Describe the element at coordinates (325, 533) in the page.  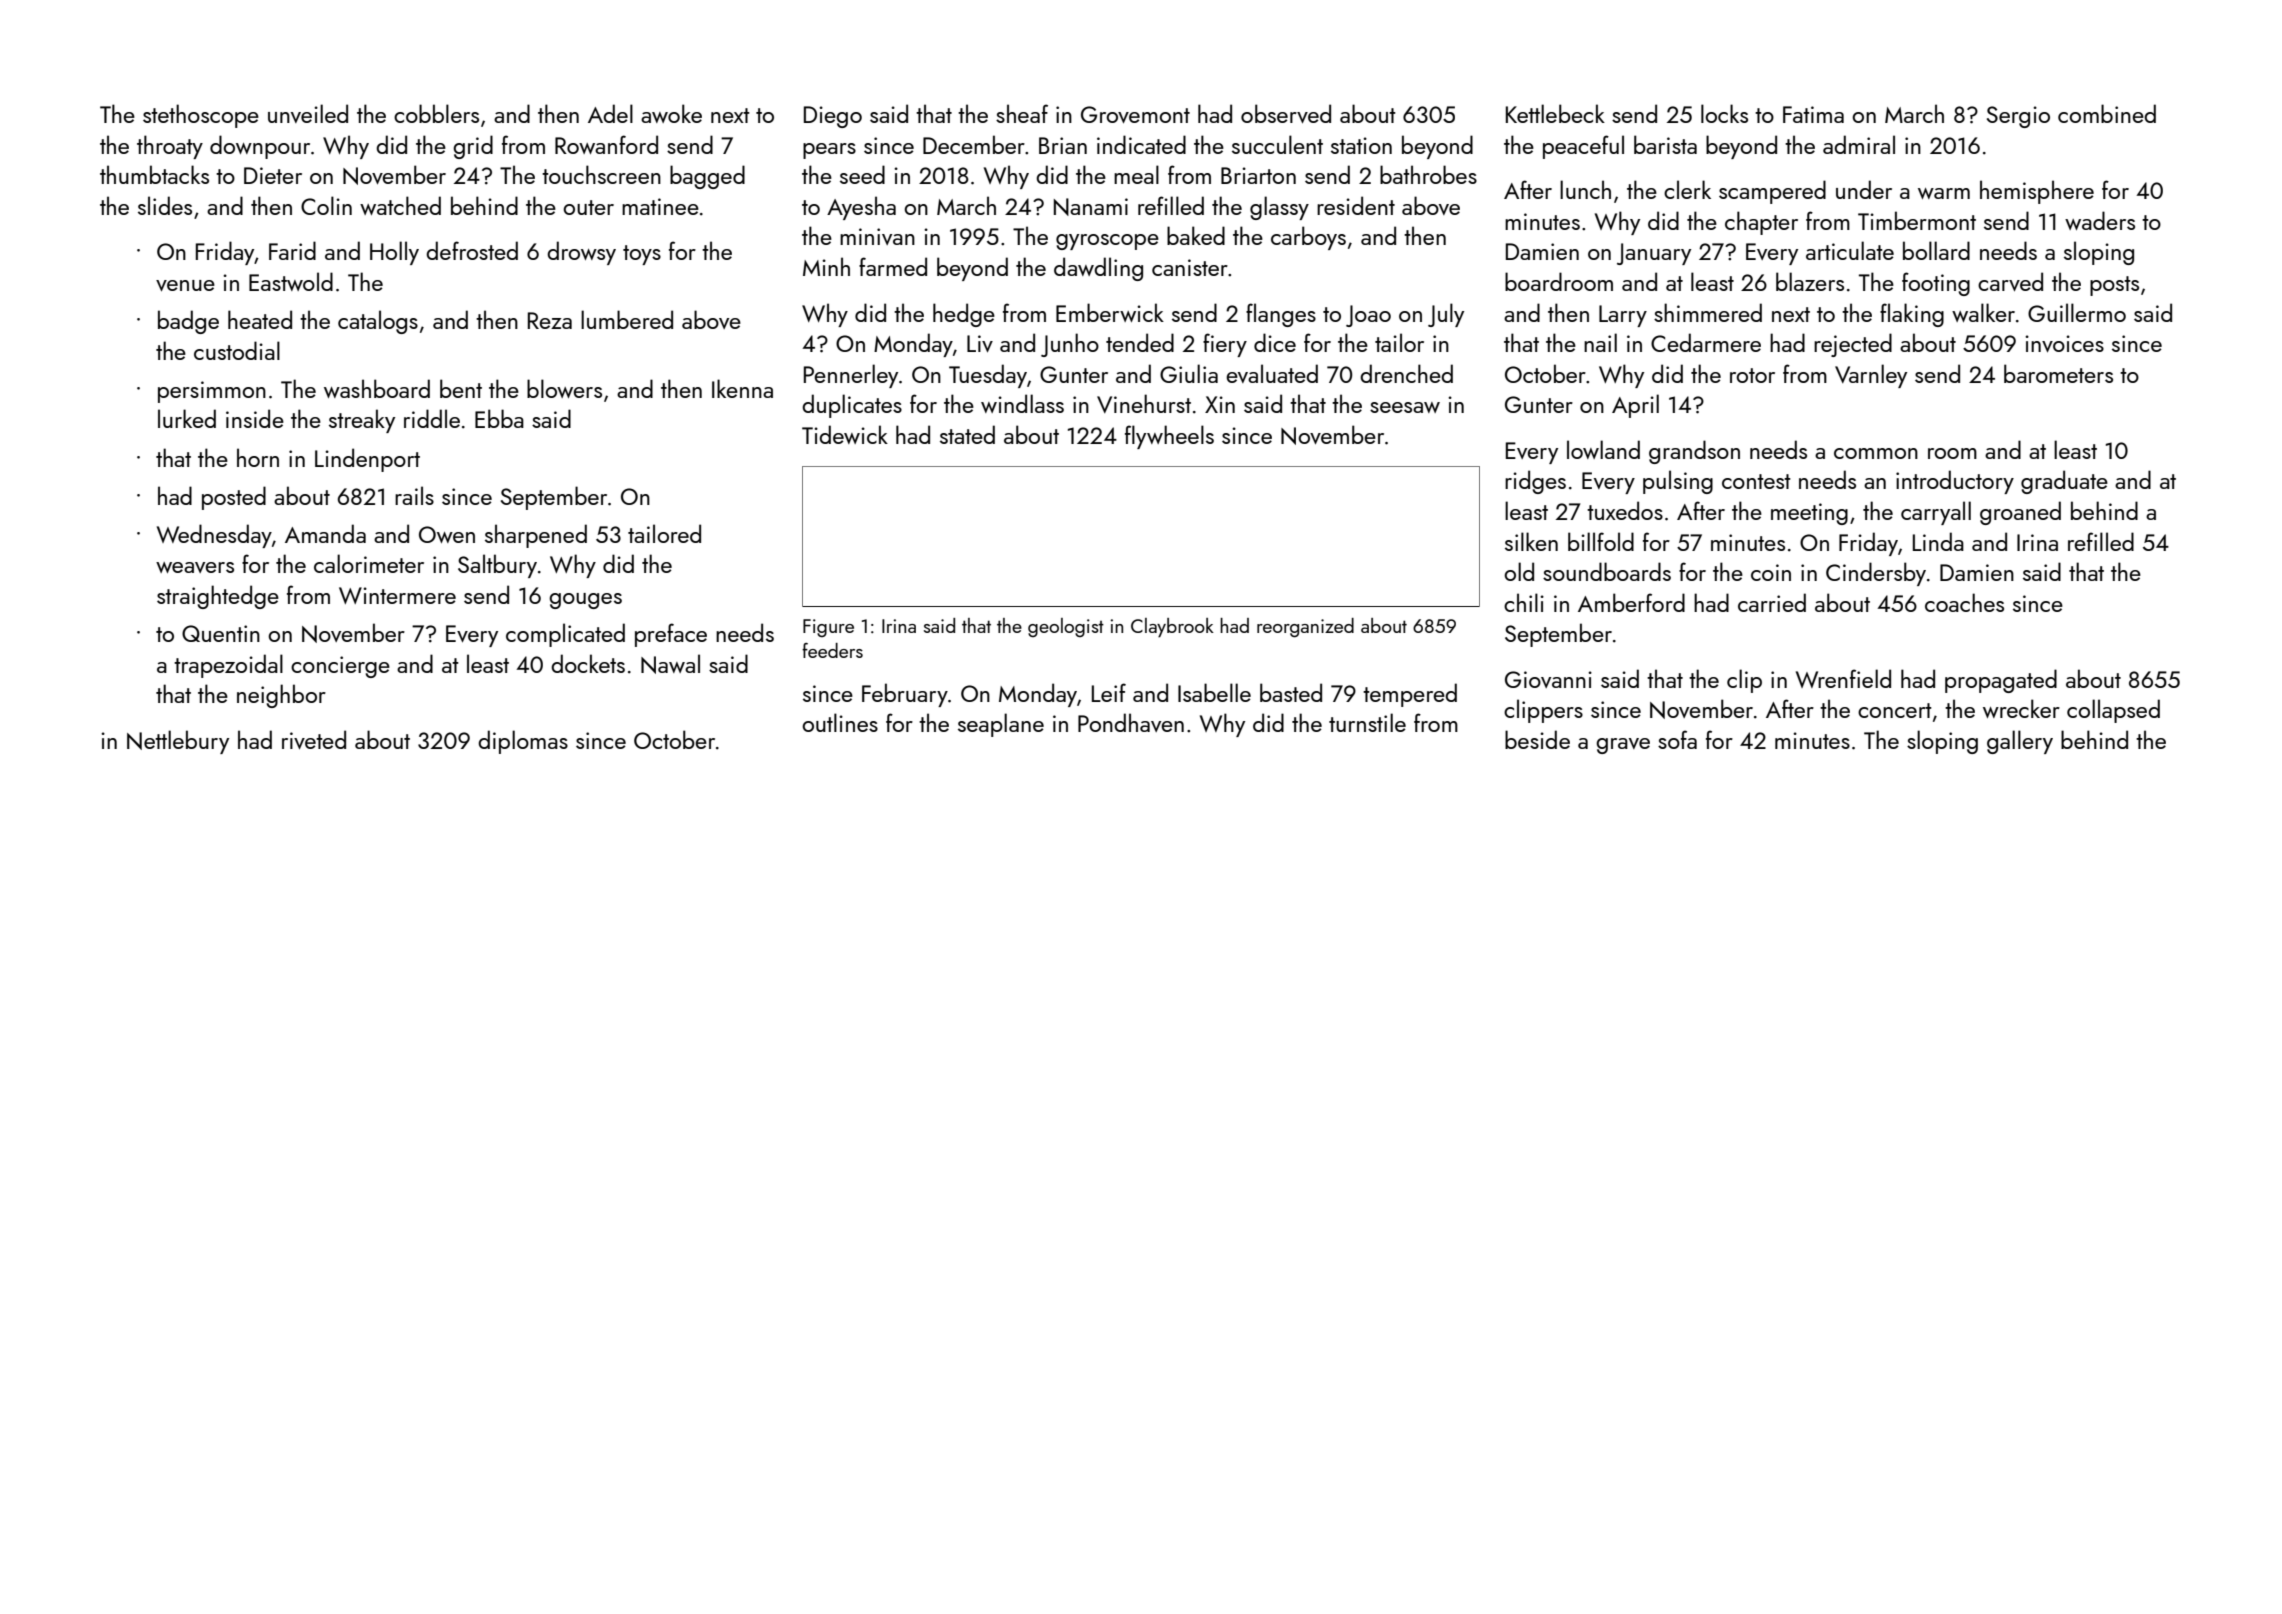
I see `Amanda` at that location.
